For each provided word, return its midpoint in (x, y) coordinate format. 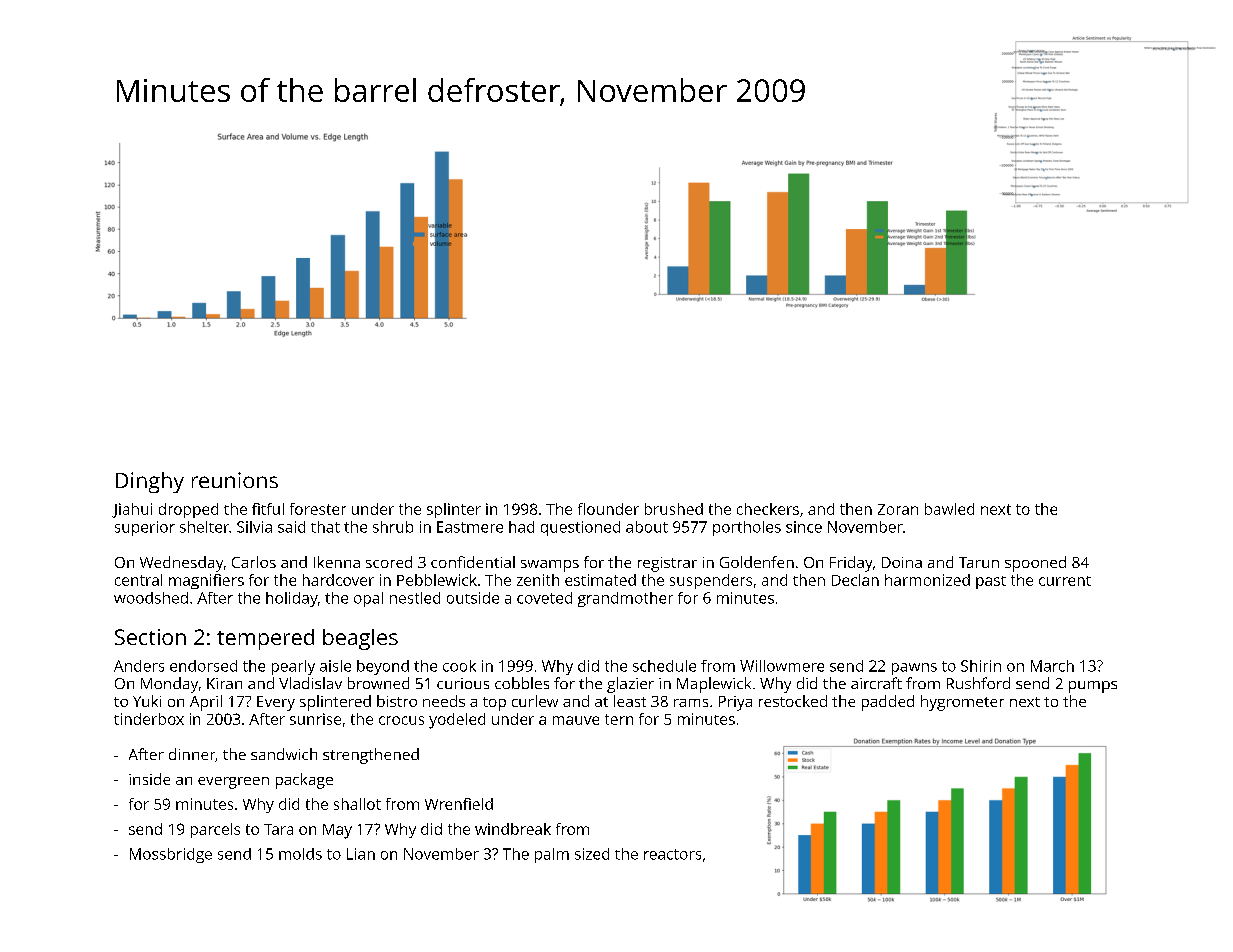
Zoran (898, 509)
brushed (674, 509)
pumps (1093, 687)
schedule (664, 666)
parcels (215, 830)
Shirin (981, 666)
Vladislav (310, 683)
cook (459, 666)
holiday (292, 599)
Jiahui (132, 510)
